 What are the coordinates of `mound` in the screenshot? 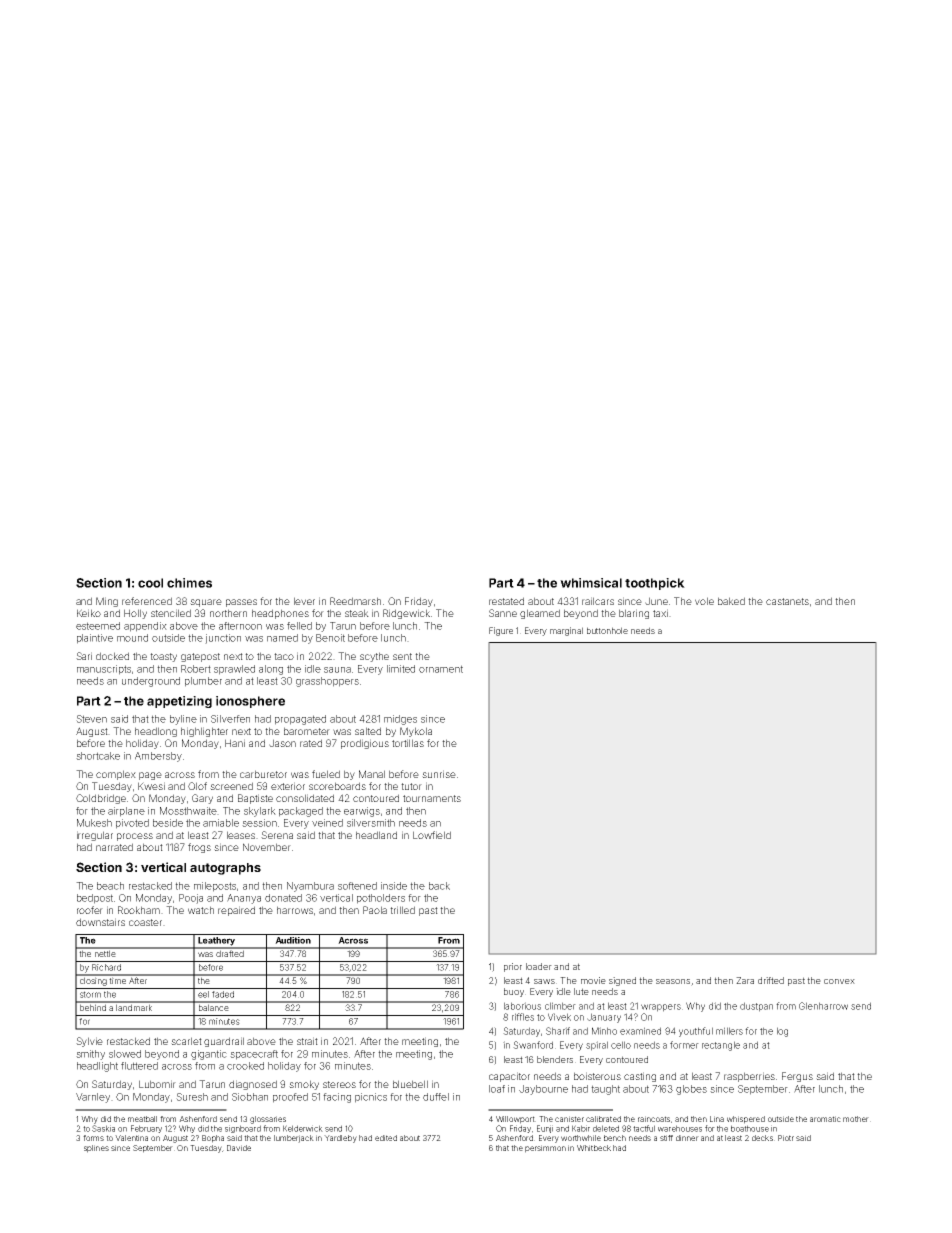 It's located at (132, 638).
